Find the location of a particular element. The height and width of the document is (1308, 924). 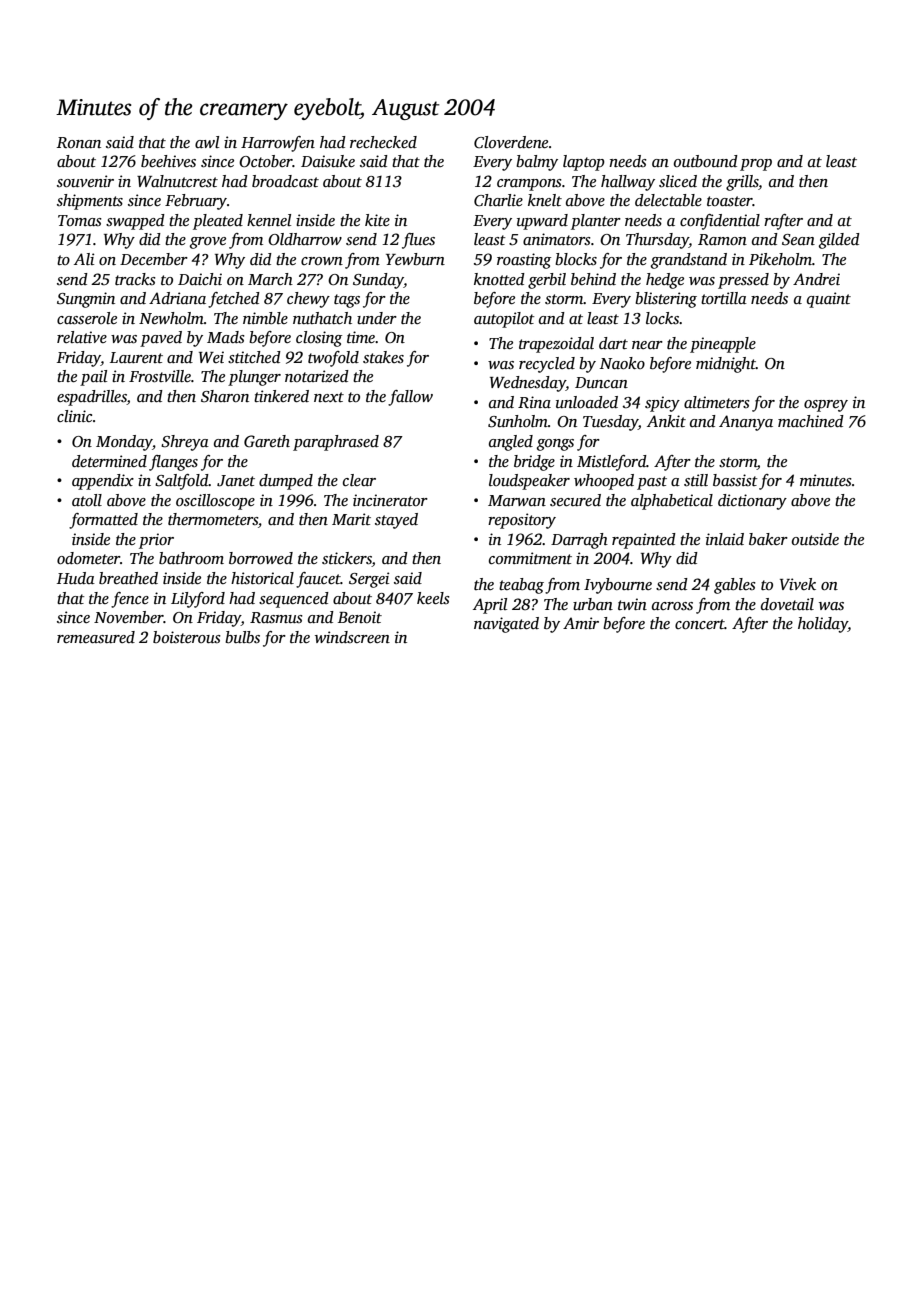

upward is located at coordinates (542, 222).
